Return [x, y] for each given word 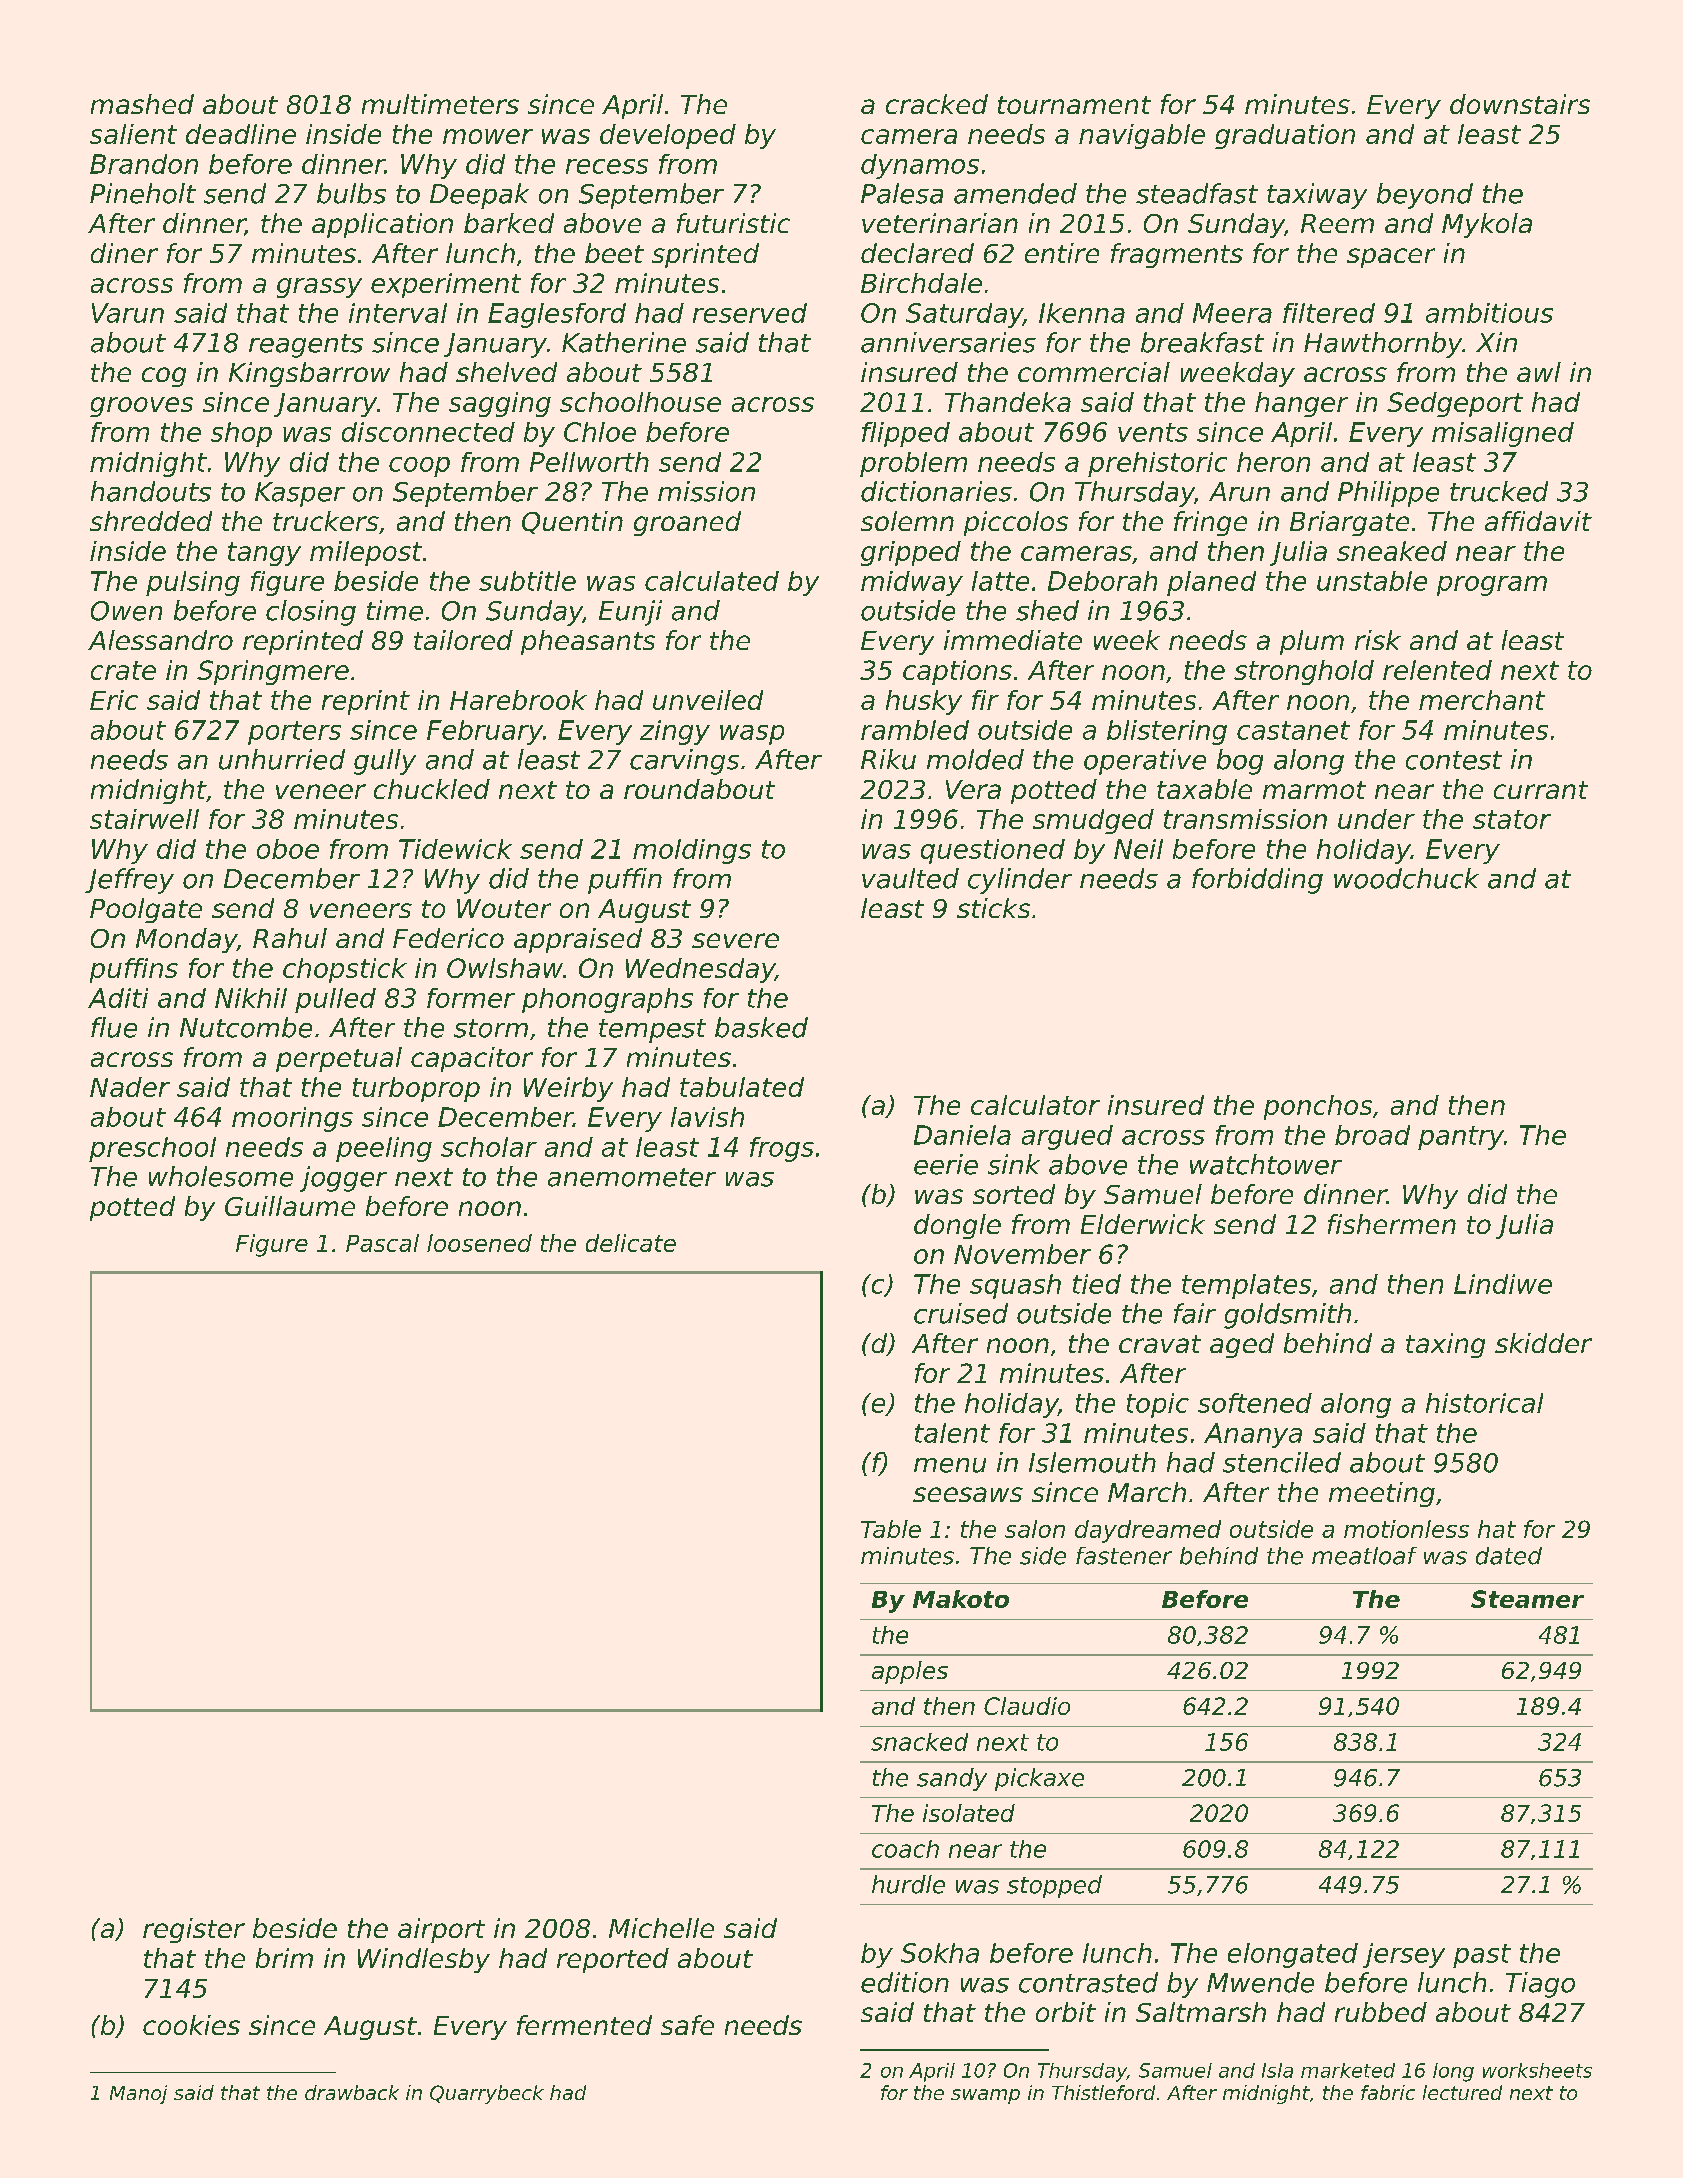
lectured [1462, 2092]
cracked [937, 104]
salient [133, 134]
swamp [985, 2096]
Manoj [138, 2094]
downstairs [1520, 104]
